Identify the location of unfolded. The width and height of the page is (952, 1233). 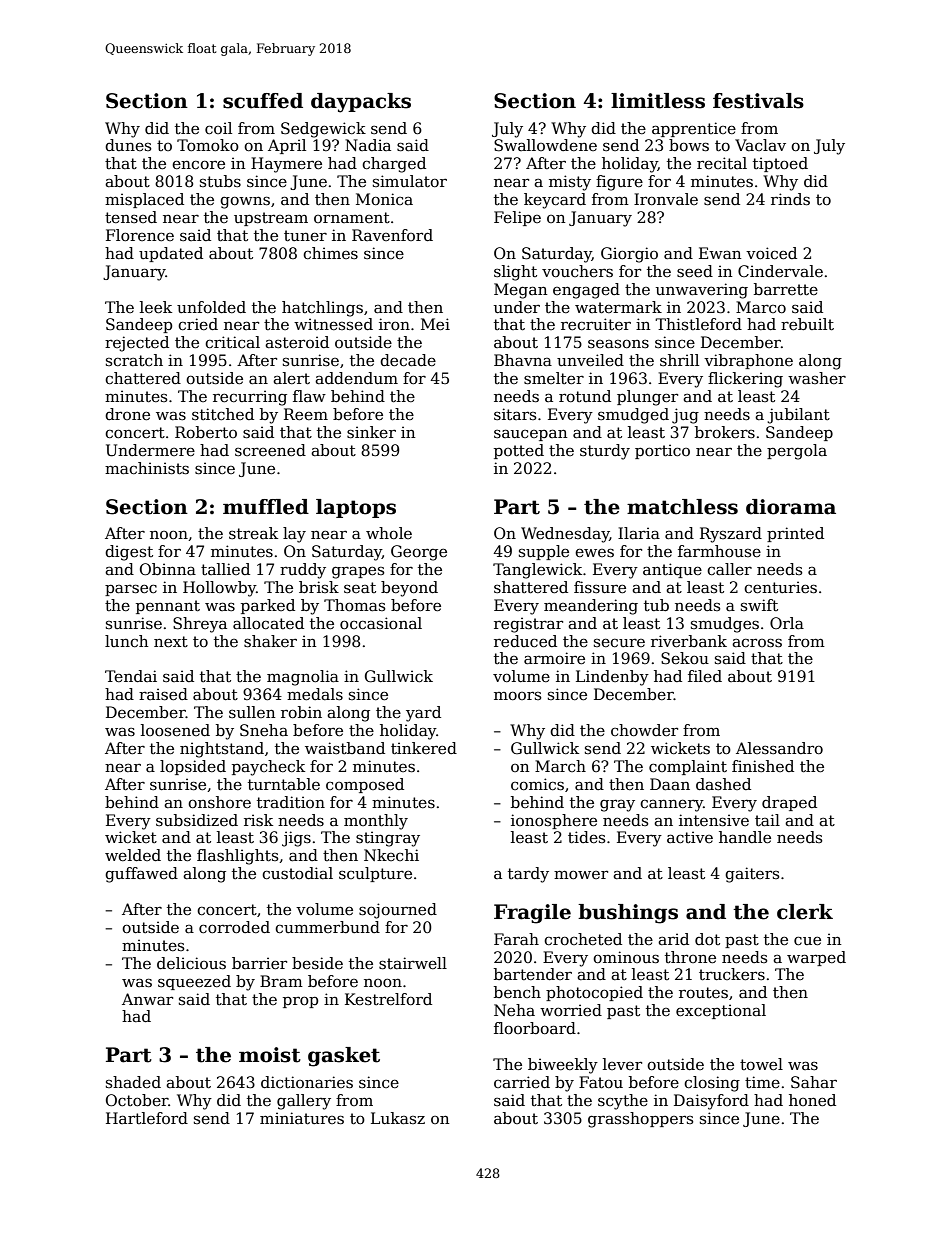
(211, 307).
